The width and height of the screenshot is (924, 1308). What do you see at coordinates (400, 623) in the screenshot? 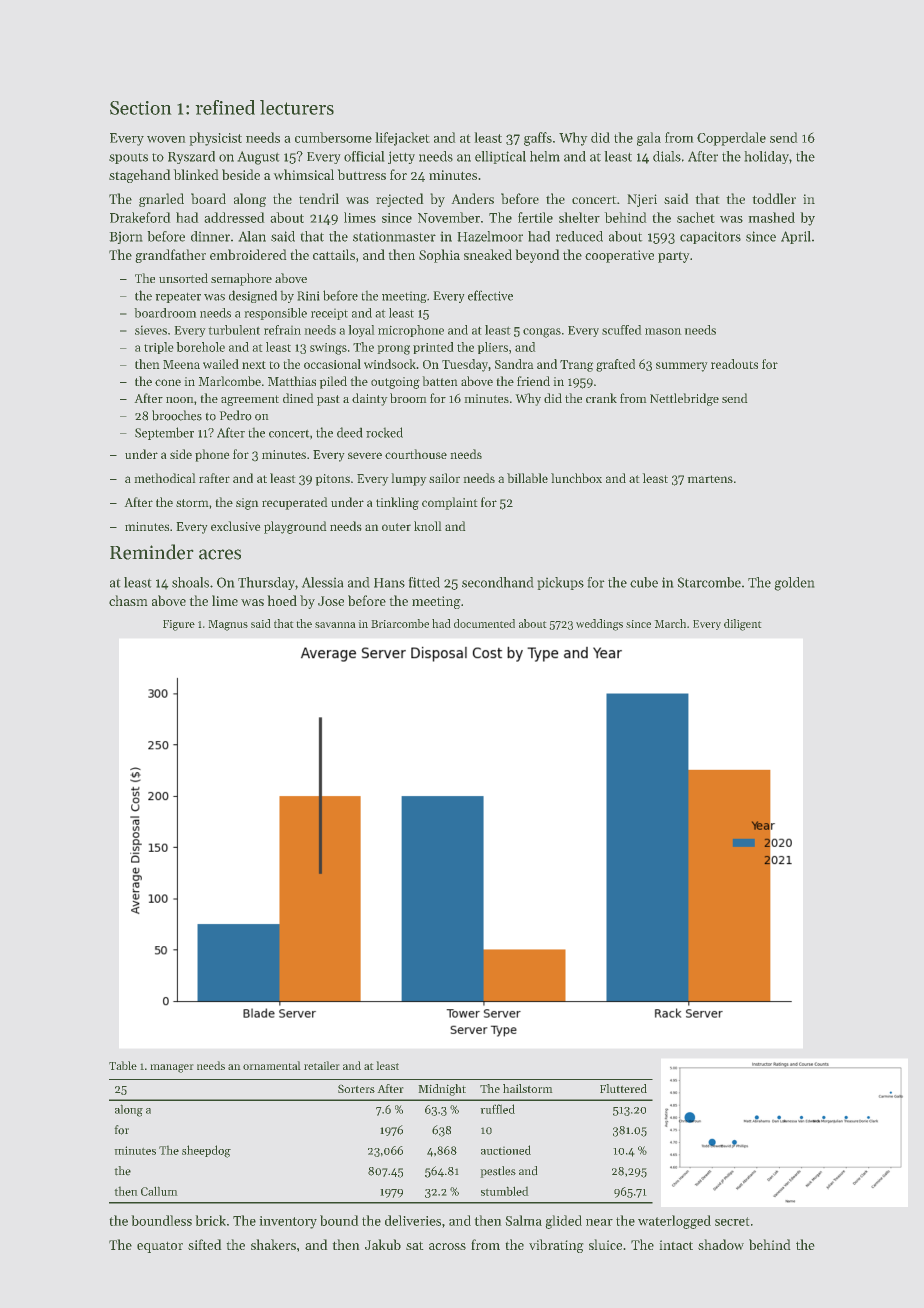
I see `Briarcombe` at bounding box center [400, 623].
